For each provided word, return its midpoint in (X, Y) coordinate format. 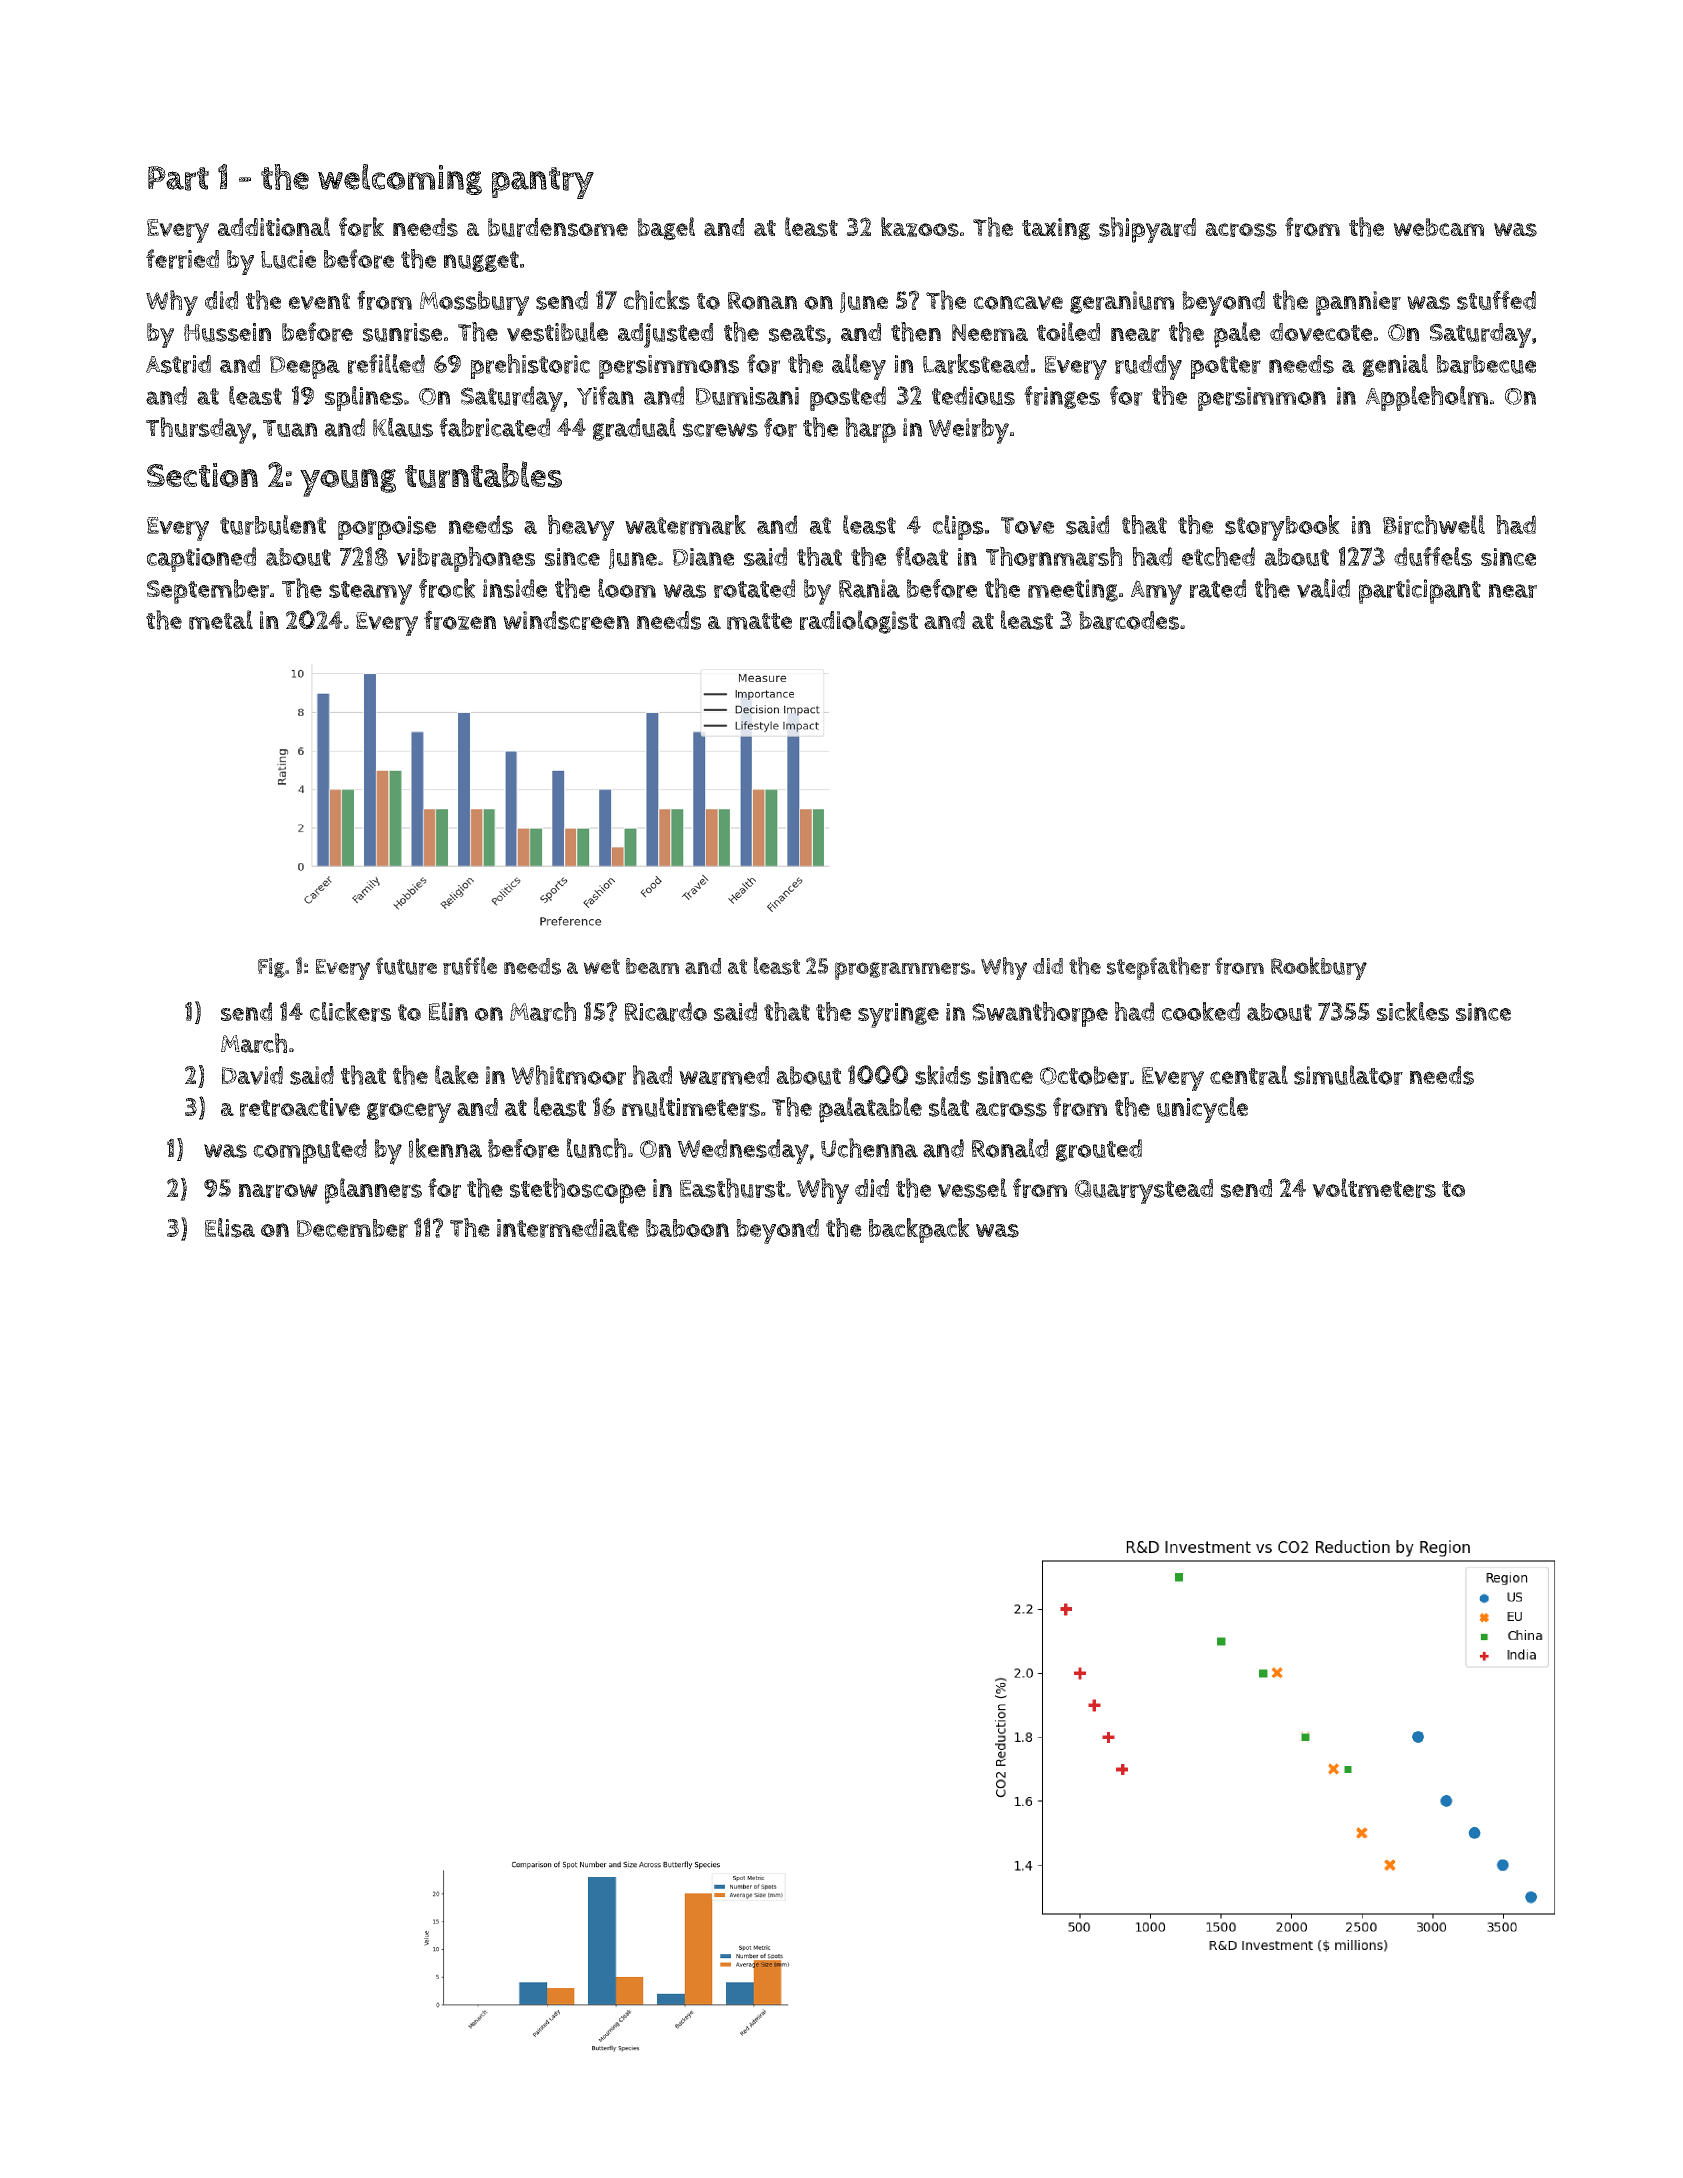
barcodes (1129, 620)
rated (1218, 588)
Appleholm (1427, 398)
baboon (687, 1228)
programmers (902, 971)
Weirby (969, 431)
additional (274, 227)
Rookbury (1319, 968)
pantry (543, 183)
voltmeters (1374, 1188)
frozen (460, 620)
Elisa (230, 1228)
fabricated (494, 427)
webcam (1438, 227)
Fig (271, 968)
